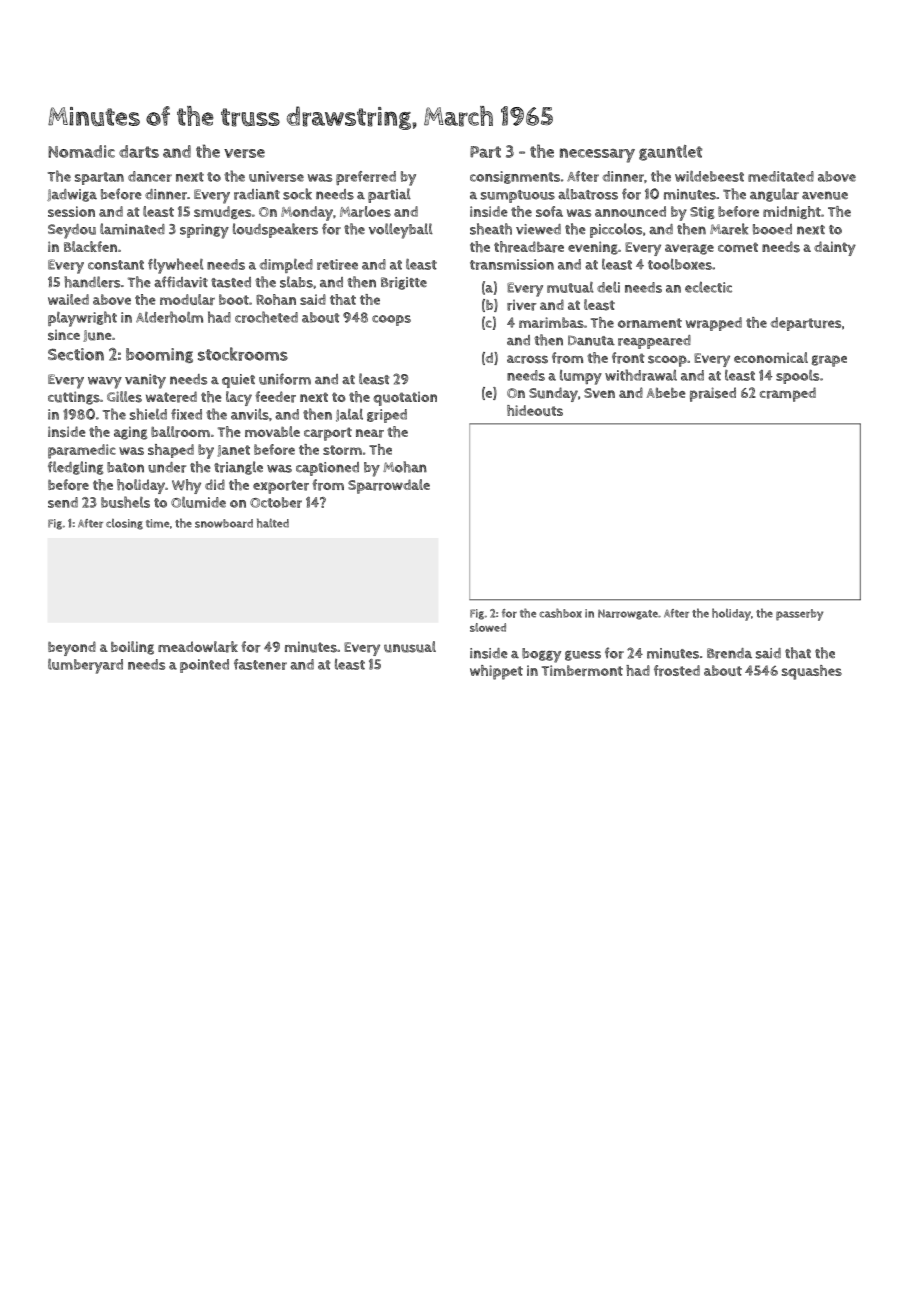 This screenshot has height=1316, width=908. I want to click on volleyball, so click(401, 231).
